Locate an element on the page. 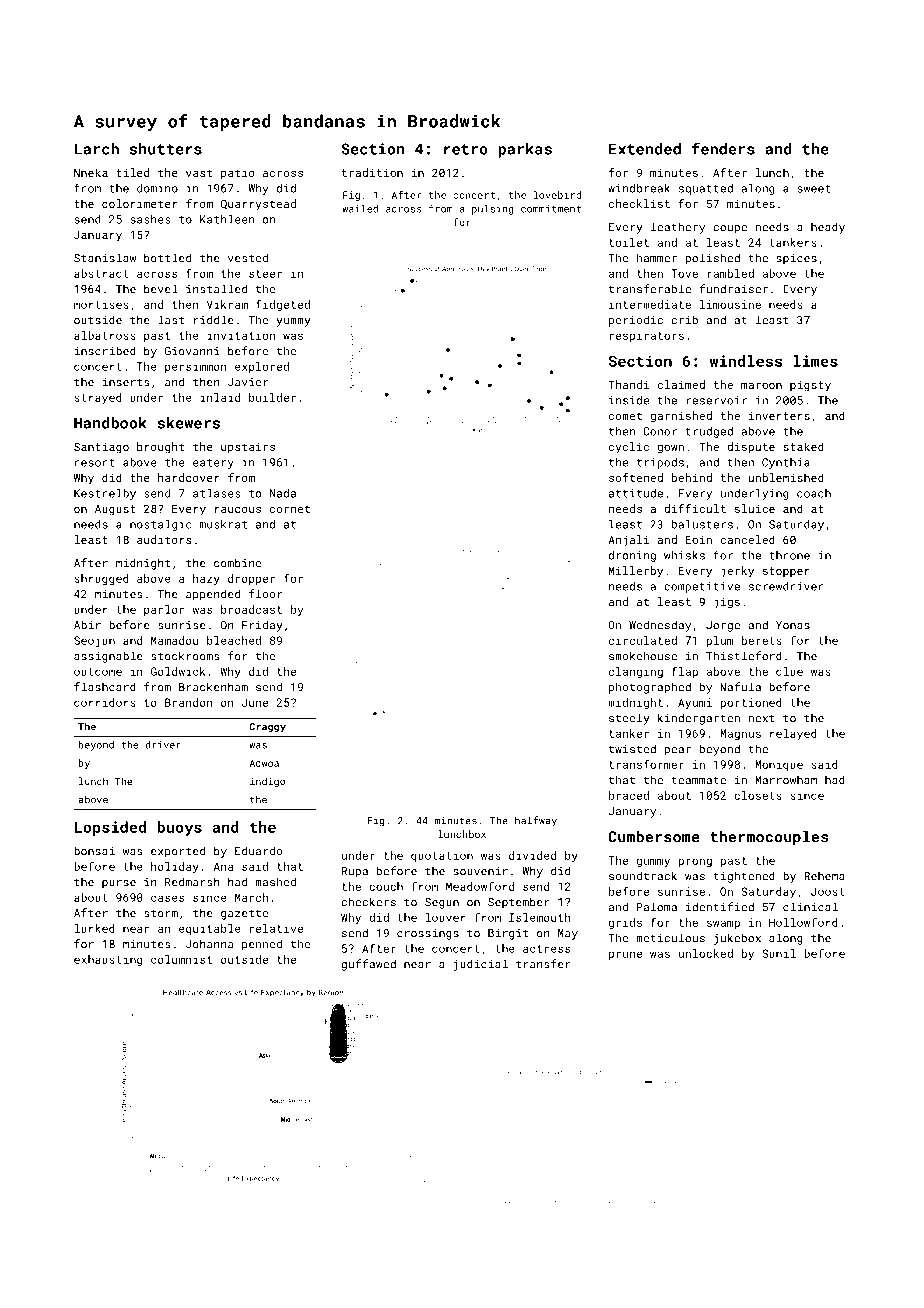 This document has width=924, height=1308. Thandi is located at coordinates (629, 384).
